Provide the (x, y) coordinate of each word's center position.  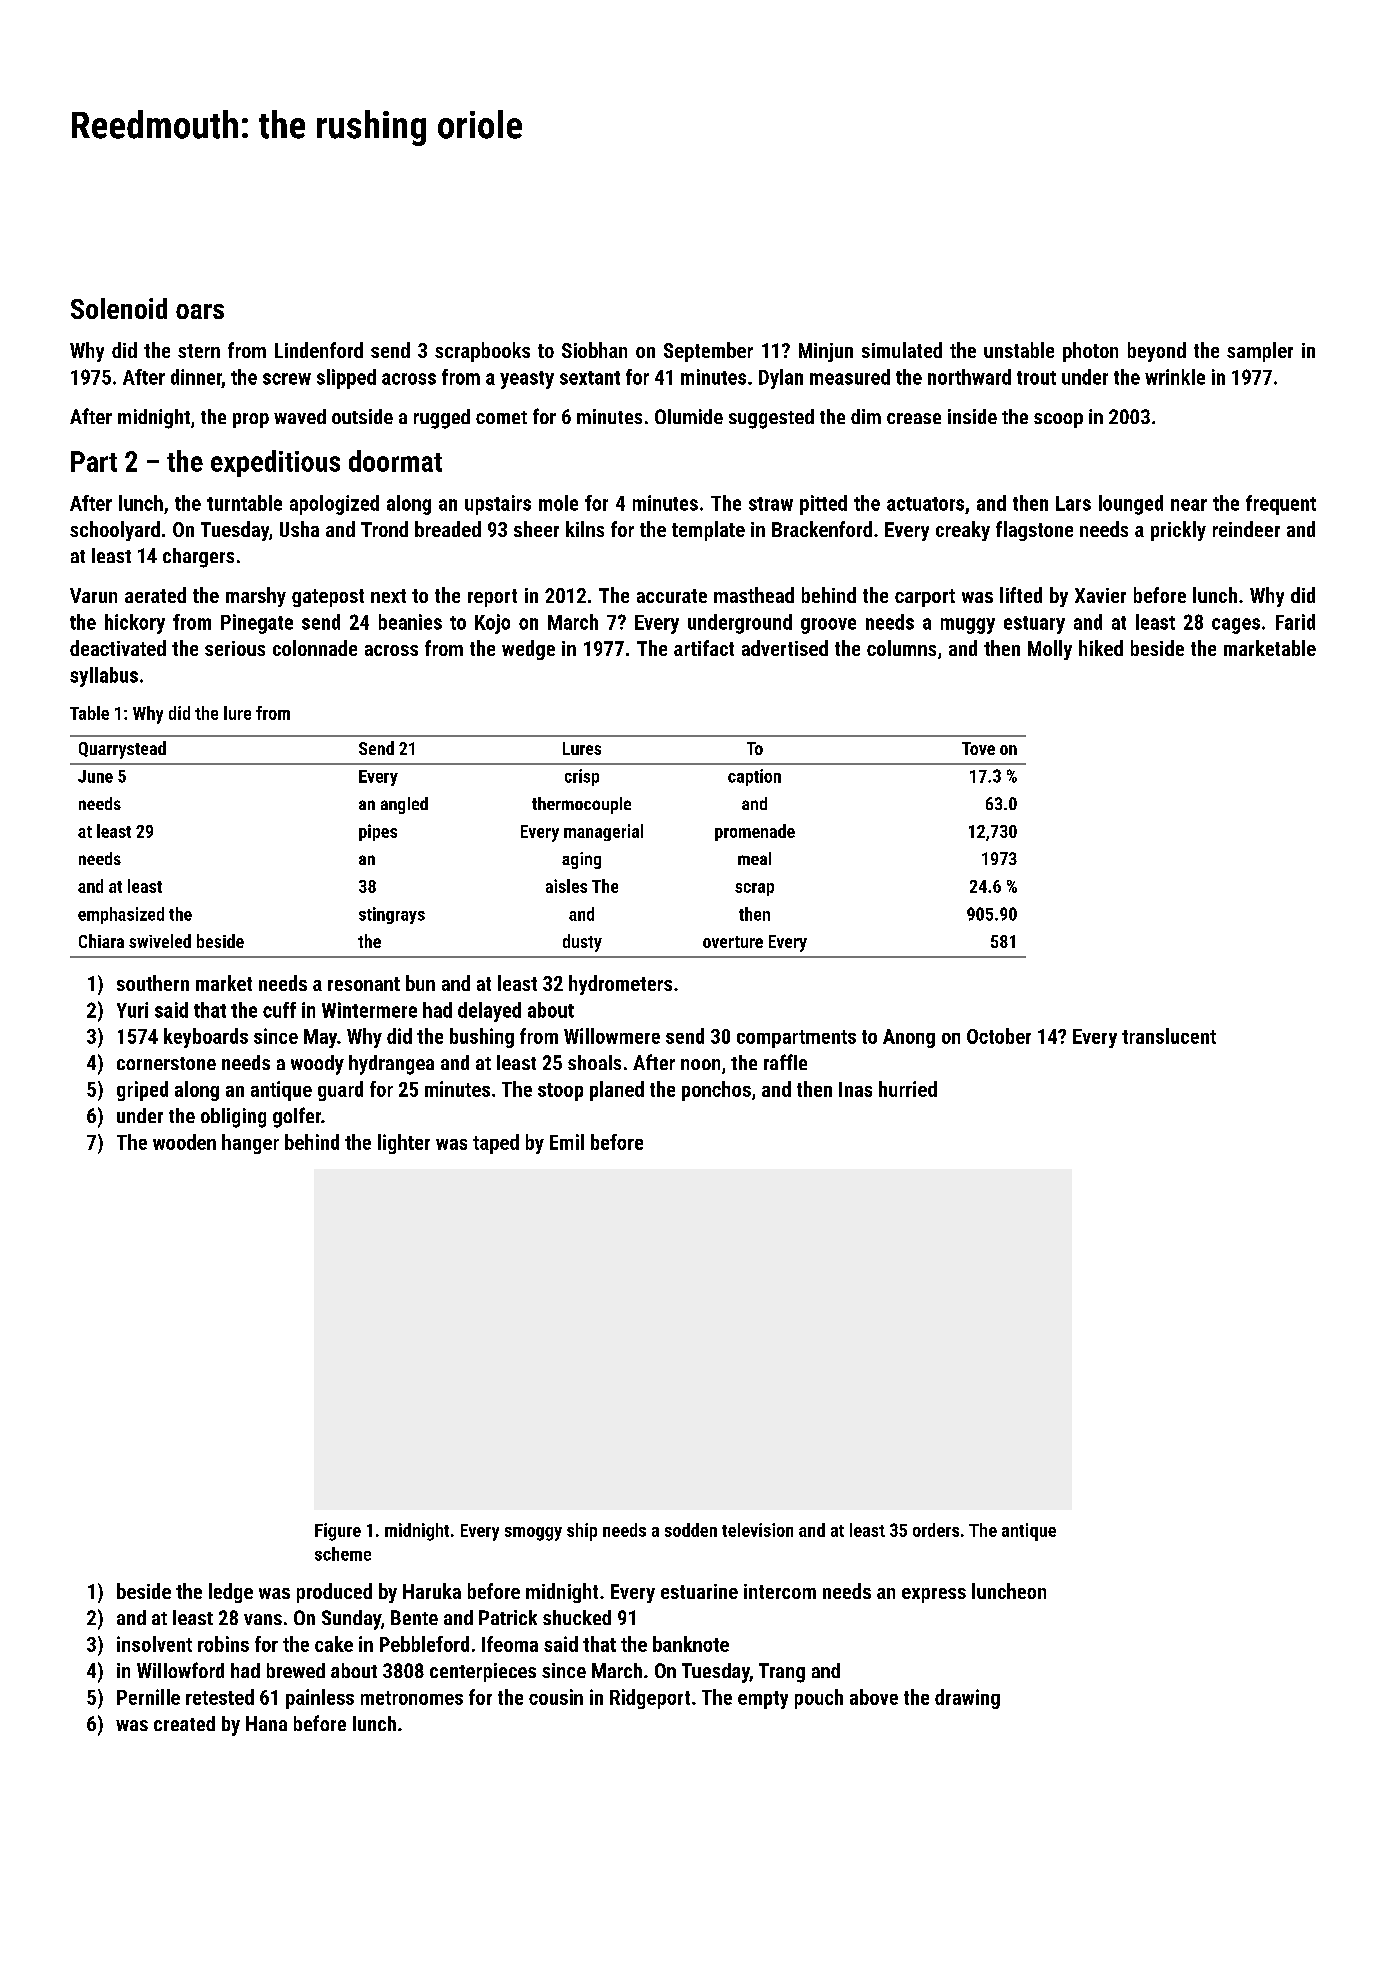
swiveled (160, 941)
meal (754, 858)
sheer (536, 529)
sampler (1260, 352)
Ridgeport (650, 1699)
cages (1236, 626)
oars (200, 311)
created (184, 1723)
